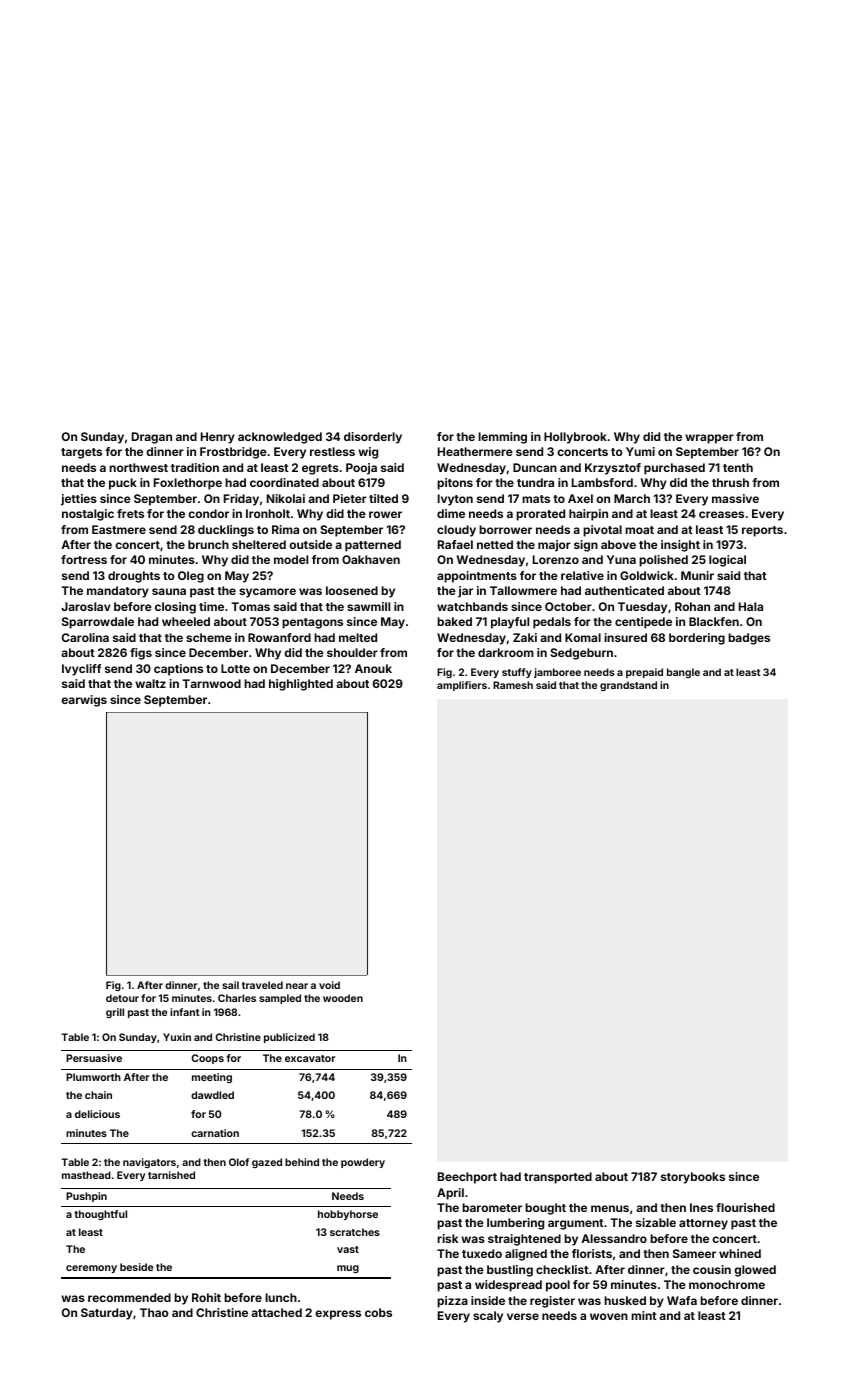 The height and width of the screenshot is (1400, 849). Describe the element at coordinates (122, 998) in the screenshot. I see `detour` at that location.
